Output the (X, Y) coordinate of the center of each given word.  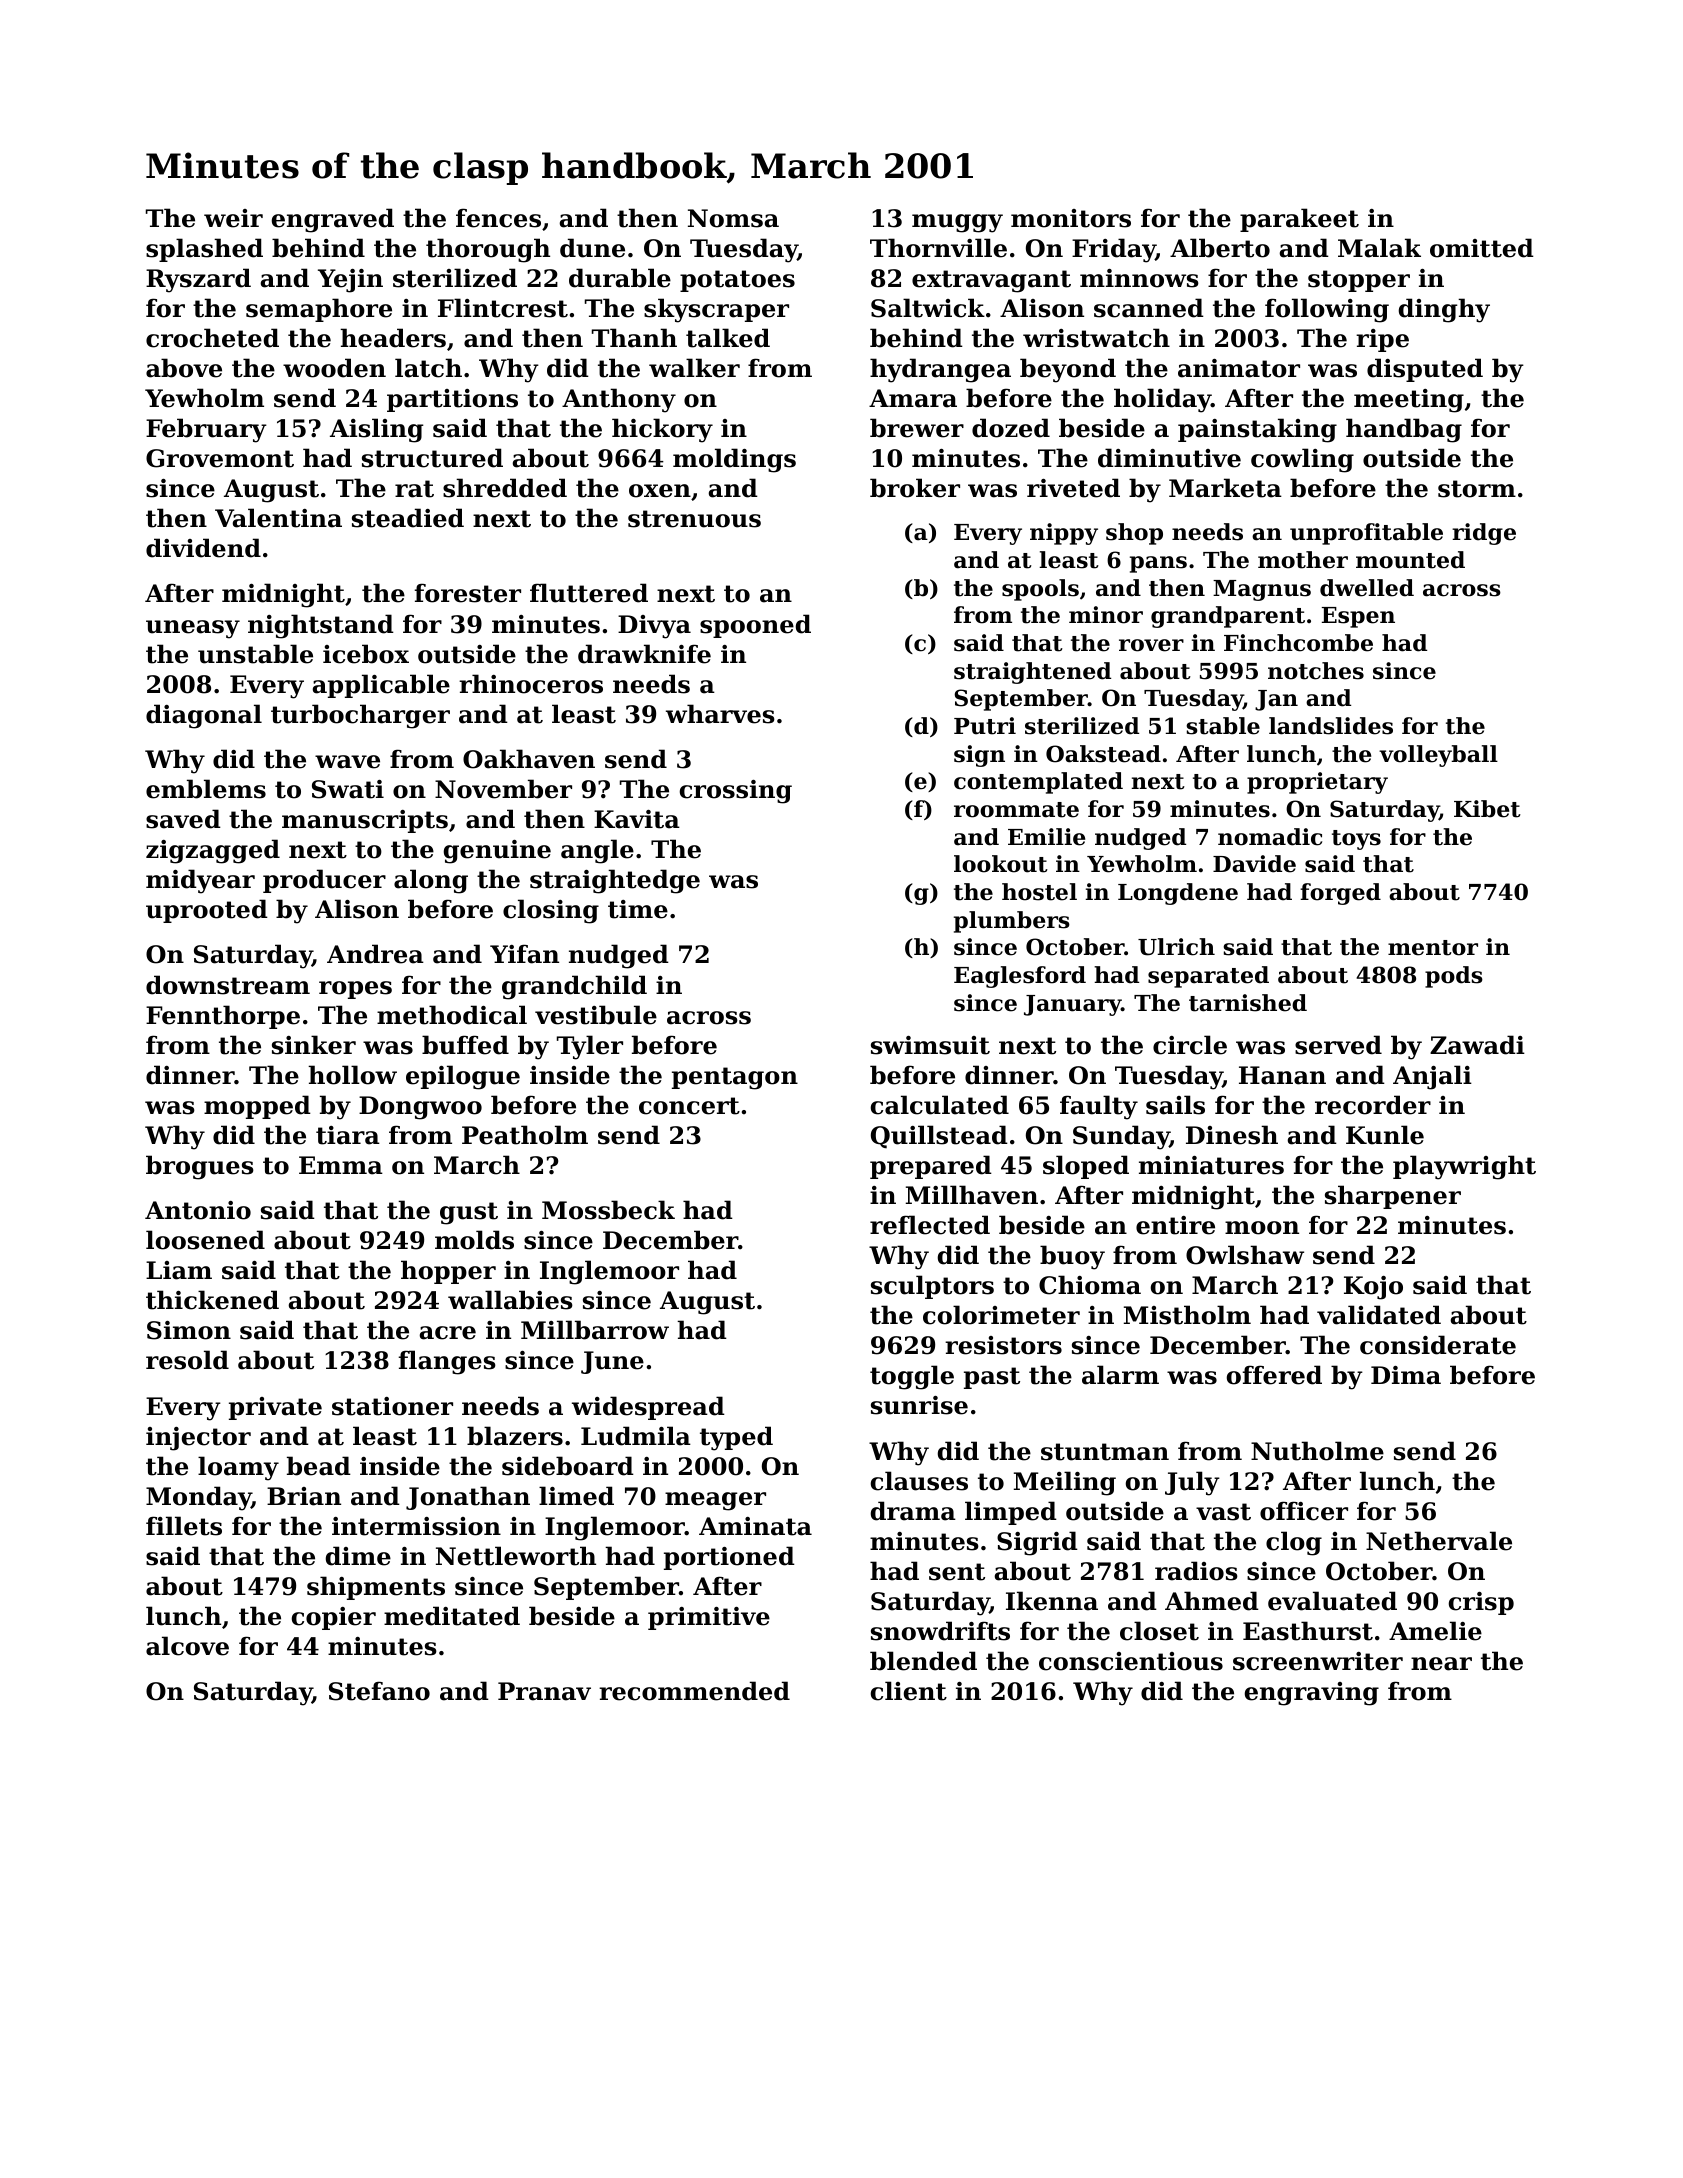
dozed (1011, 428)
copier (334, 1618)
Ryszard (198, 280)
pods (1454, 977)
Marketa (1225, 488)
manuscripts (365, 821)
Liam (179, 1270)
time (638, 909)
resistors (1003, 1345)
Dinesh (1232, 1135)
